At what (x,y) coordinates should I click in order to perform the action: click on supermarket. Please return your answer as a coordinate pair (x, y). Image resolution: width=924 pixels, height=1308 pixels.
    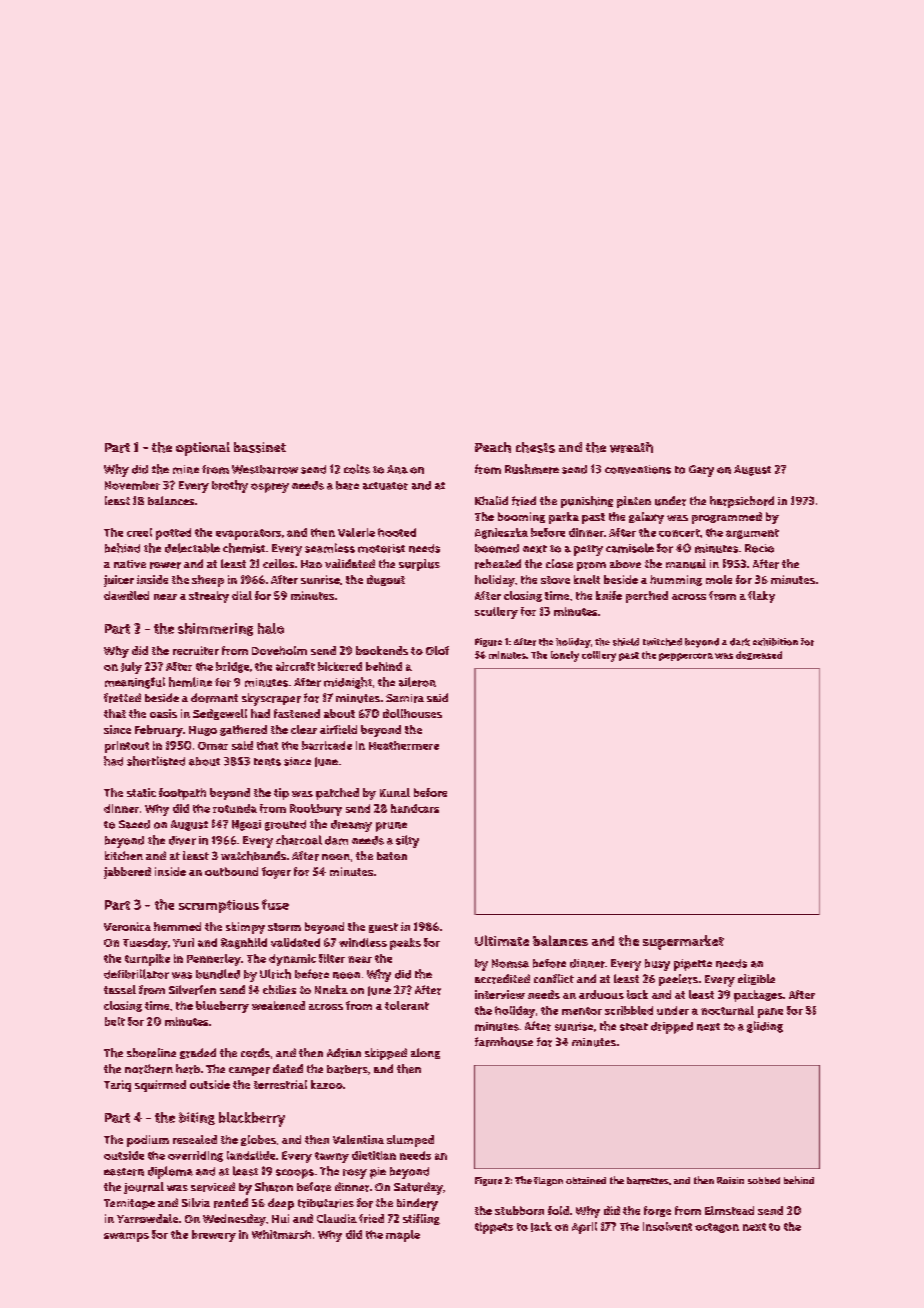
    Looking at the image, I should click on (683, 942).
